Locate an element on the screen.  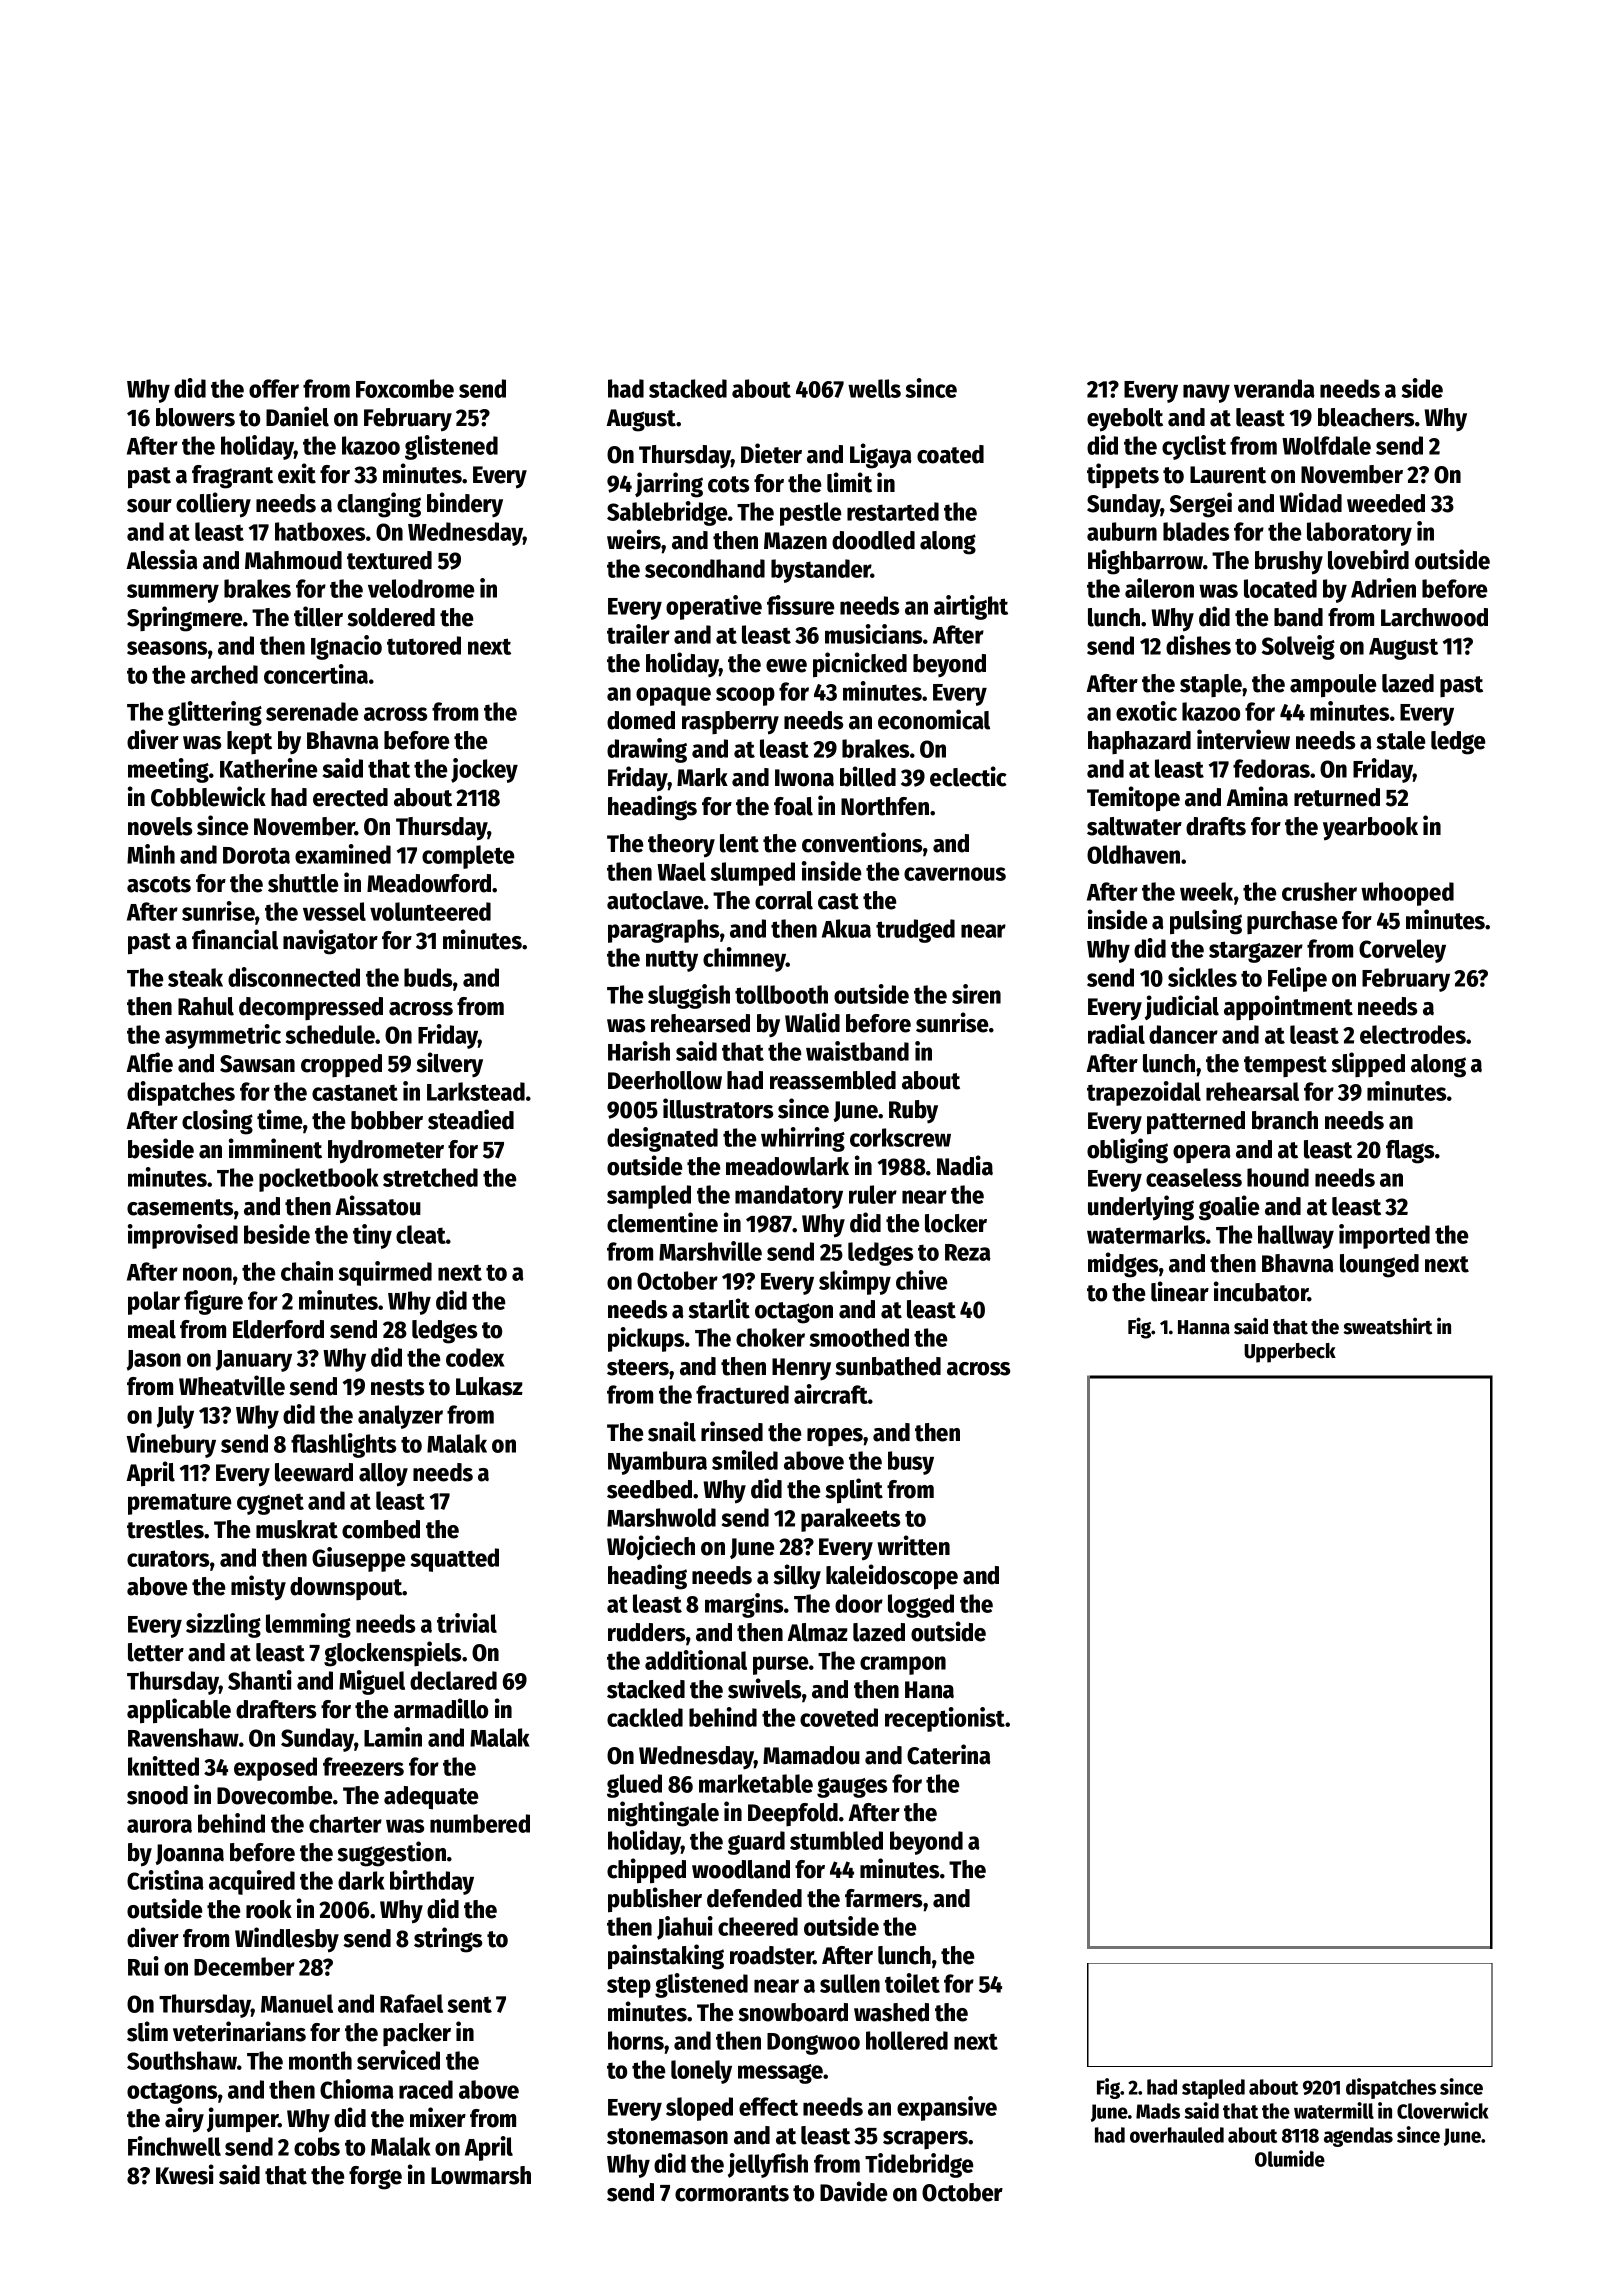
Upperbeck is located at coordinates (1290, 1353).
